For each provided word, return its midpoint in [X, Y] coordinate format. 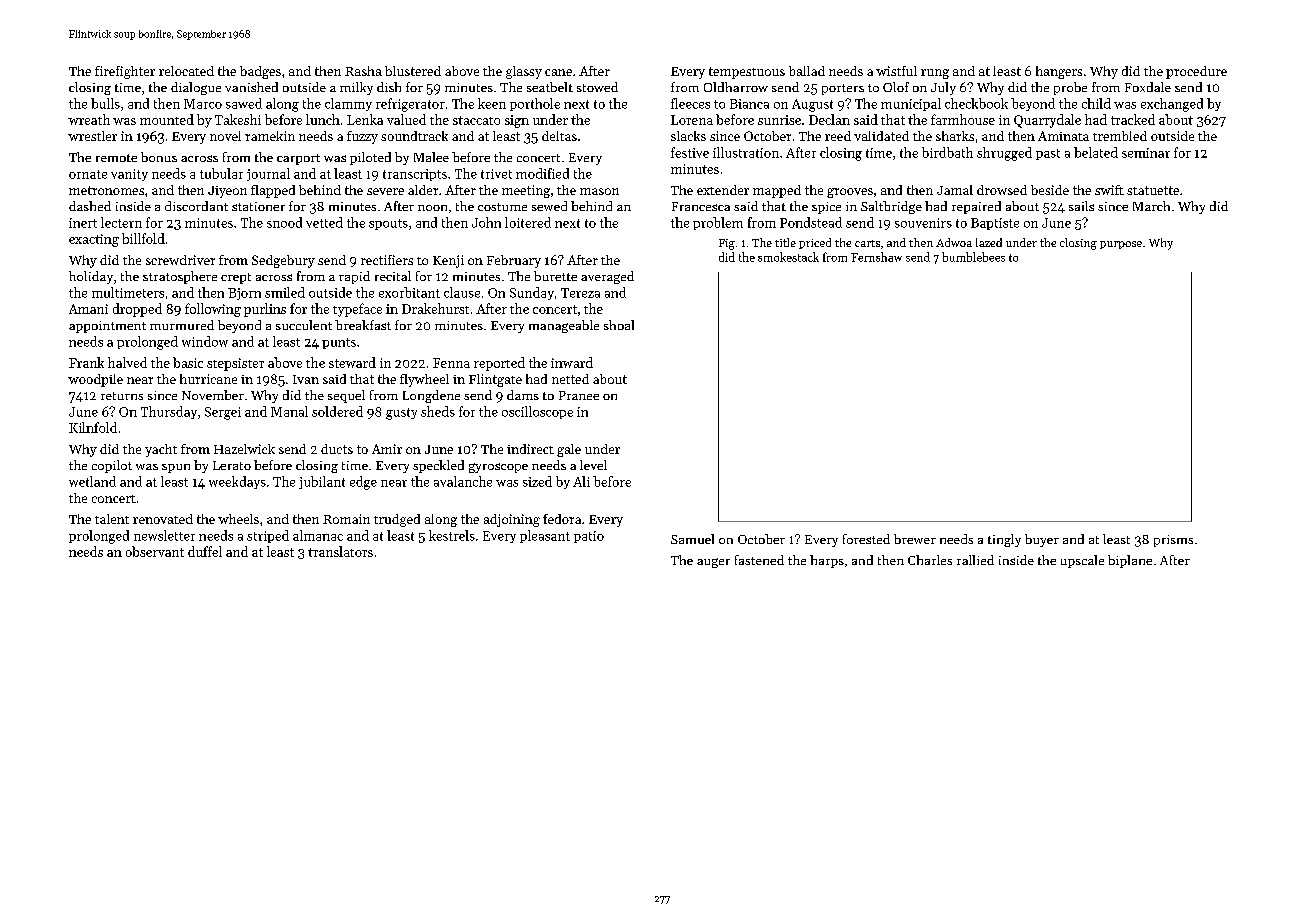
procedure [1196, 72]
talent [112, 519]
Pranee [579, 395]
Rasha [363, 71]
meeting [526, 191]
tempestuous [747, 73]
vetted [324, 222]
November [213, 395]
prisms [1173, 541]
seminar [1146, 153]
